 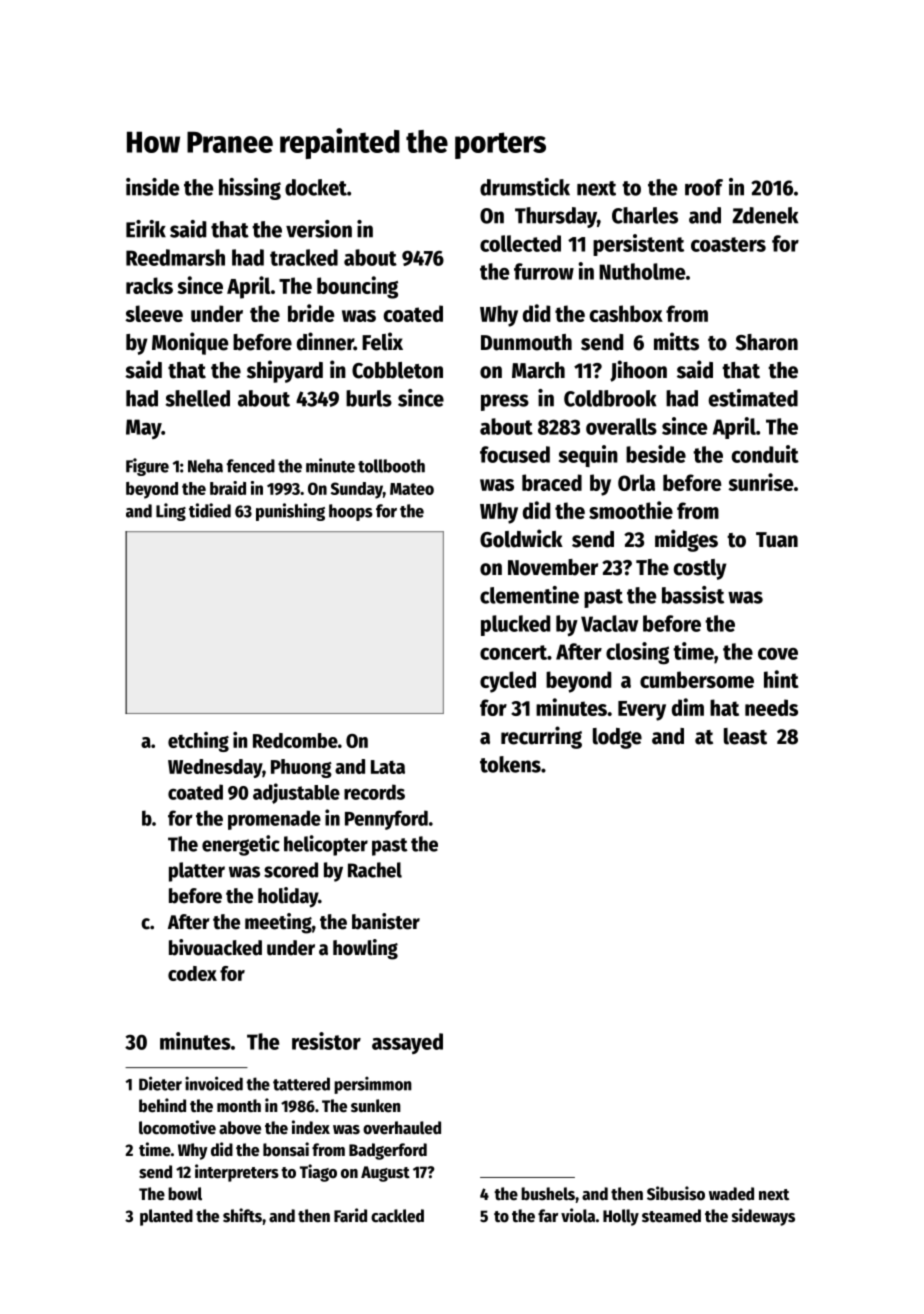 I want to click on least, so click(x=745, y=736).
